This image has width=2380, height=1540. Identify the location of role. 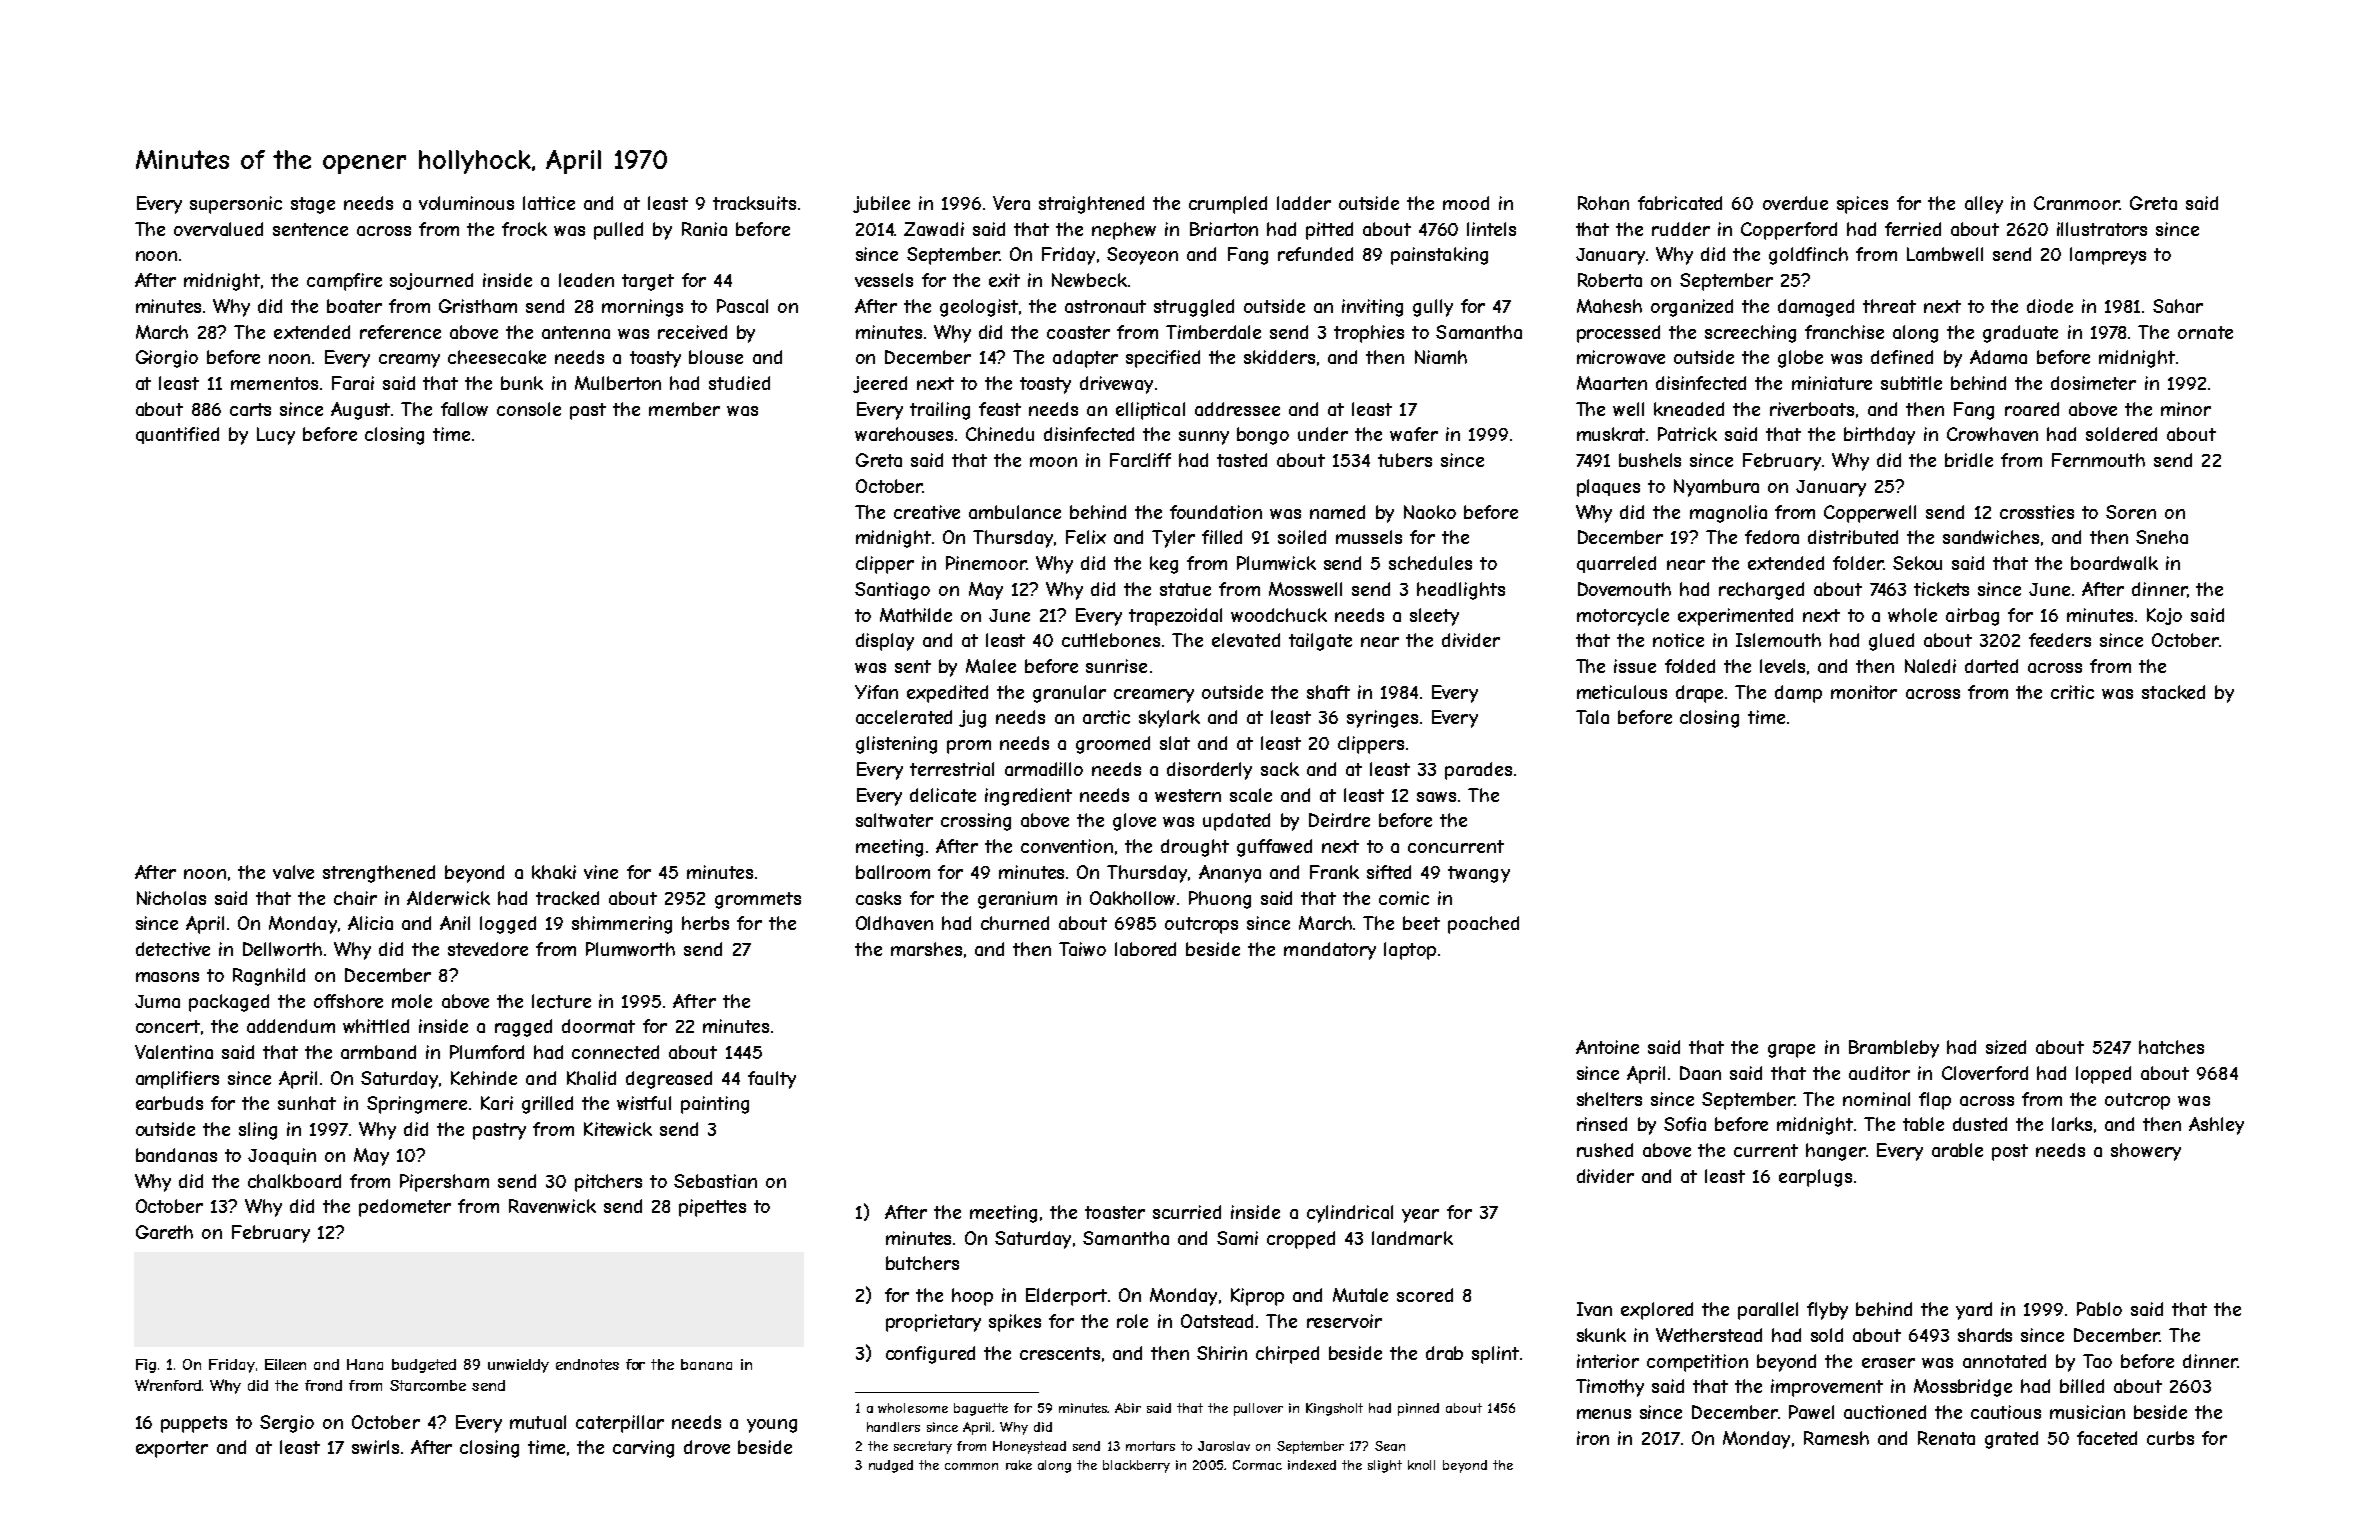
(1132, 1321).
